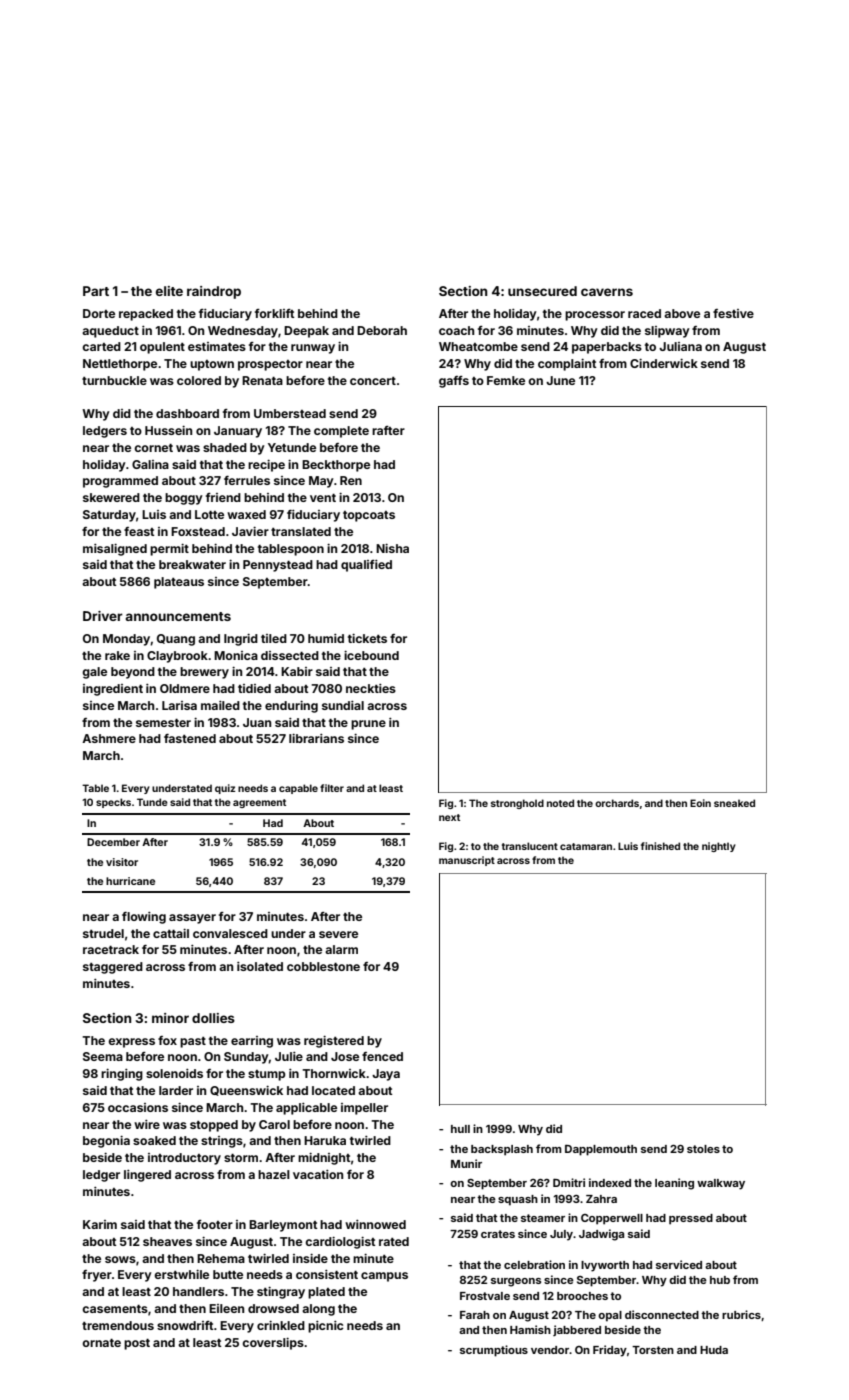  Describe the element at coordinates (122, 862) in the page. I see `visitor` at that location.
